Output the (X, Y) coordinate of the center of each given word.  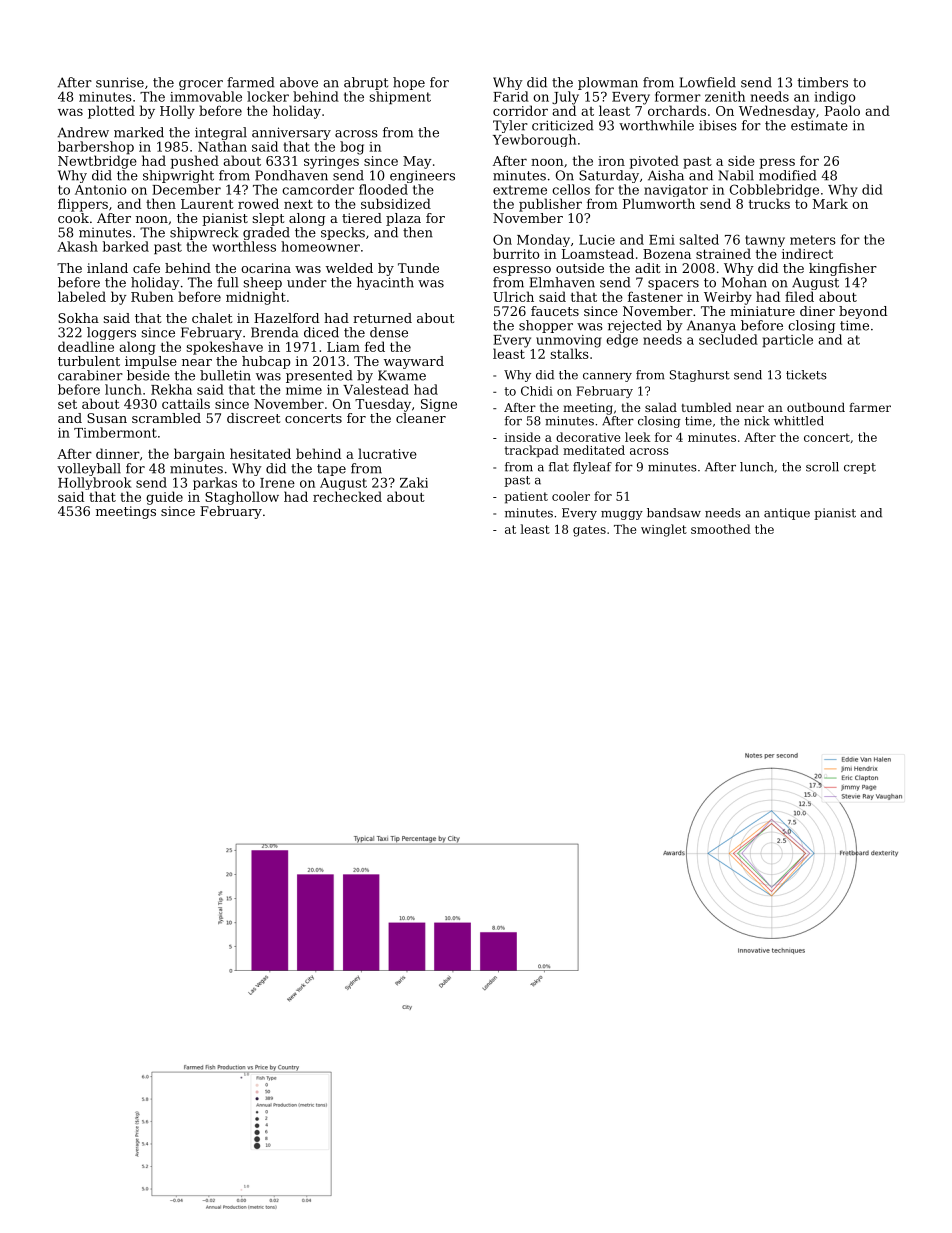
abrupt (366, 83)
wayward (414, 362)
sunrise (120, 82)
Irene (277, 483)
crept (860, 468)
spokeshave (224, 348)
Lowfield (708, 82)
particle (787, 341)
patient (526, 498)
